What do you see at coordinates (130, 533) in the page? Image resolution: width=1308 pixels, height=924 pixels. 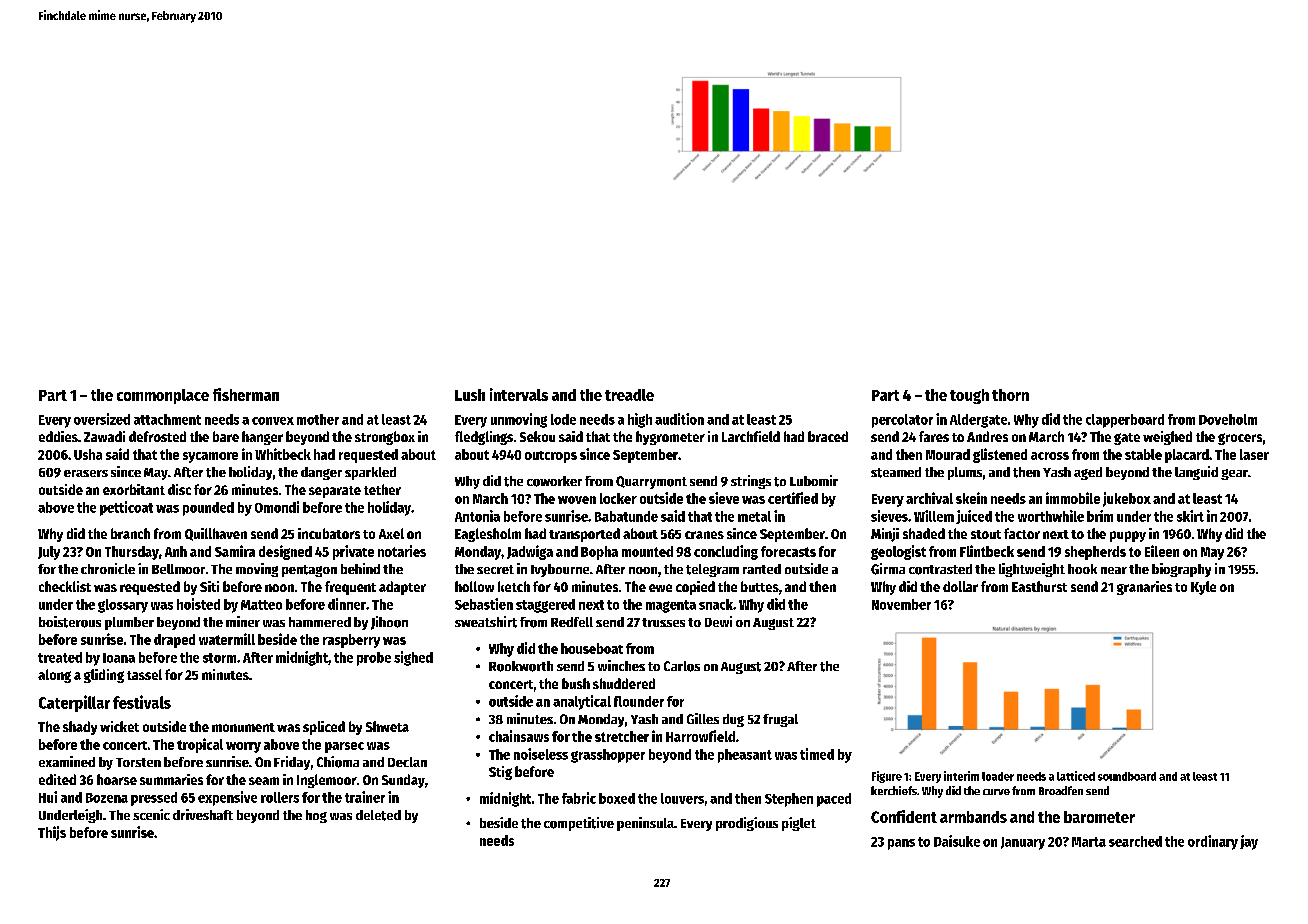 I see `branch` at bounding box center [130, 533].
